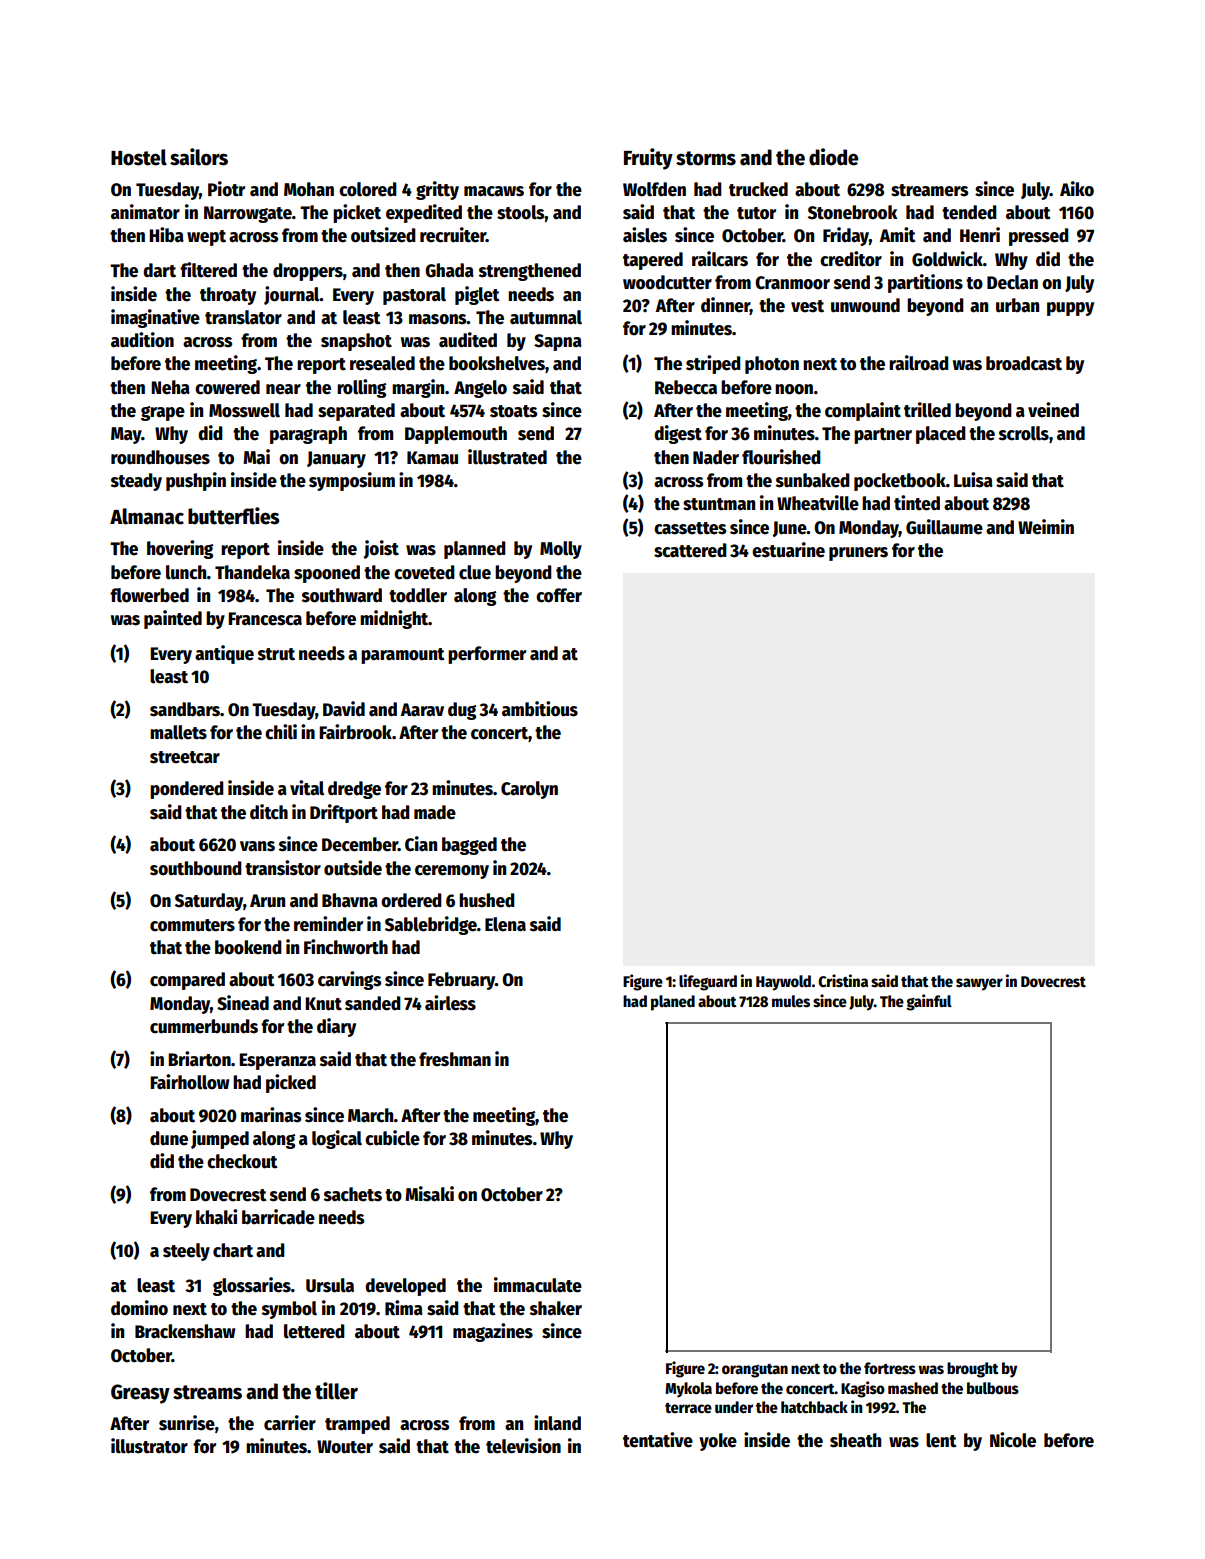 This document has width=1205, height=1559. Describe the element at coordinates (199, 157) in the document. I see `sailors` at that location.
